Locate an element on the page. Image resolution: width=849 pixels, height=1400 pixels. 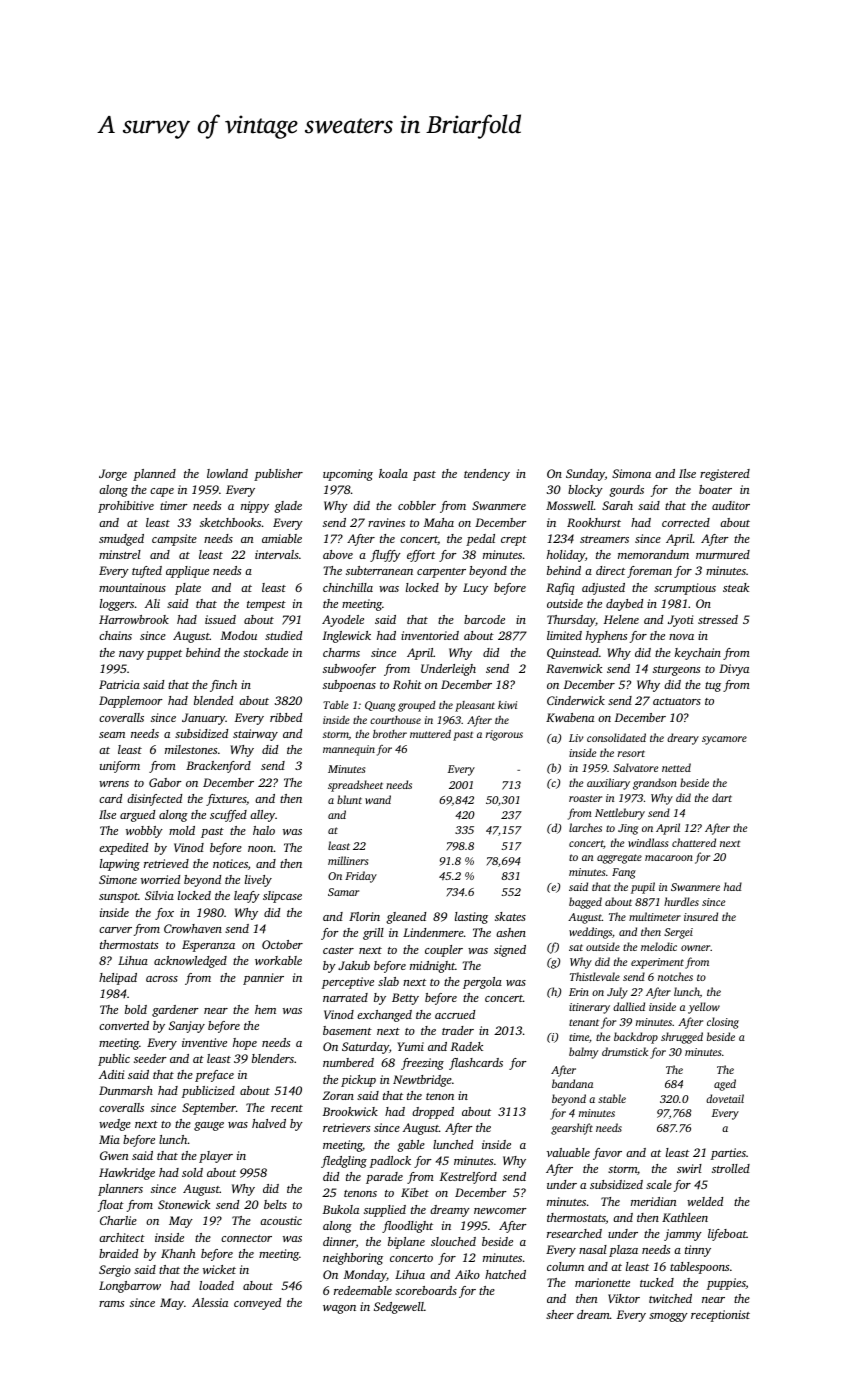
cobbler is located at coordinates (417, 505).
